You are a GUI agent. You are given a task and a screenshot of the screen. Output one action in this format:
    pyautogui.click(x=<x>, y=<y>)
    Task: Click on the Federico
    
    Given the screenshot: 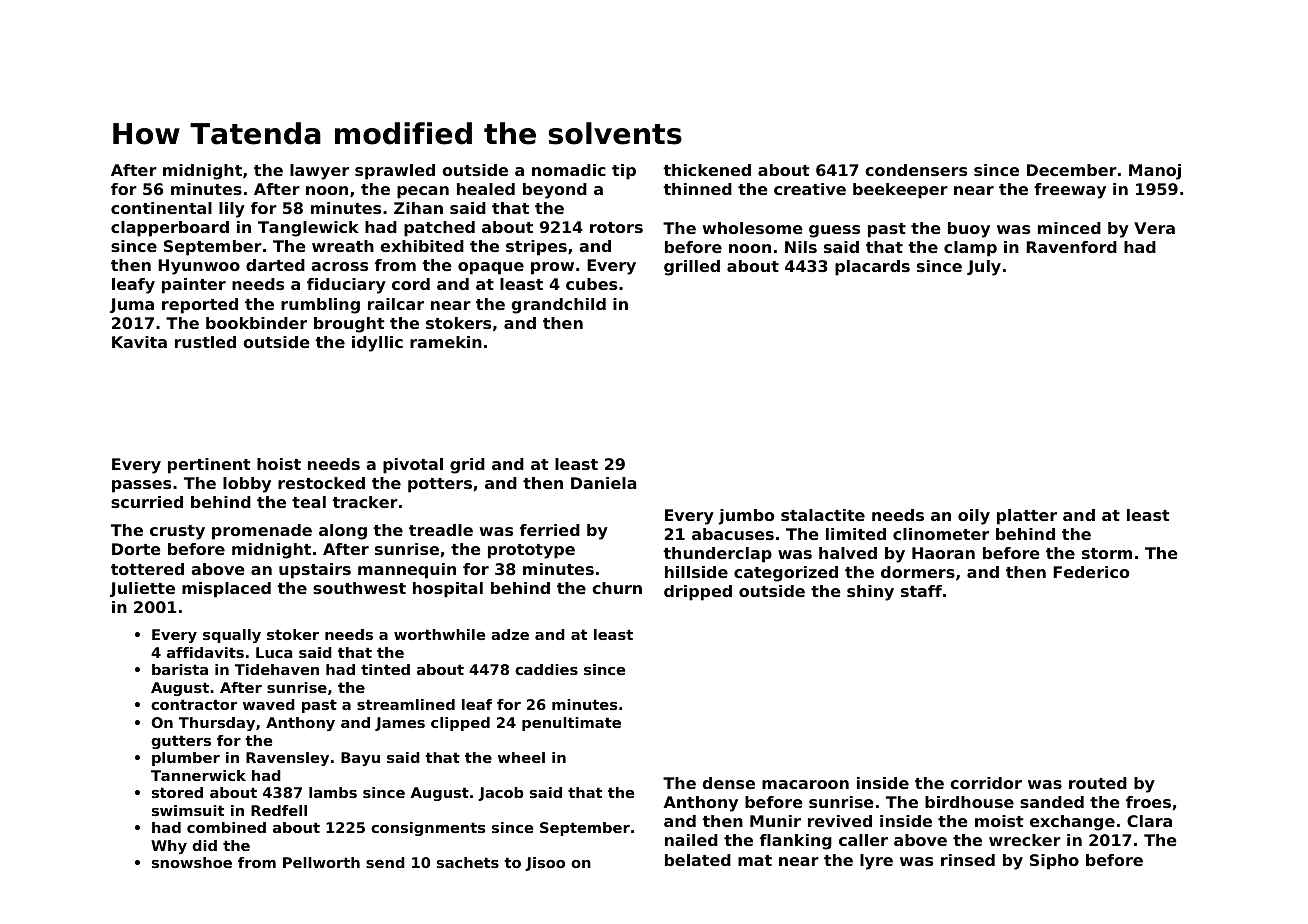 What is the action you would take?
    pyautogui.click(x=1091, y=572)
